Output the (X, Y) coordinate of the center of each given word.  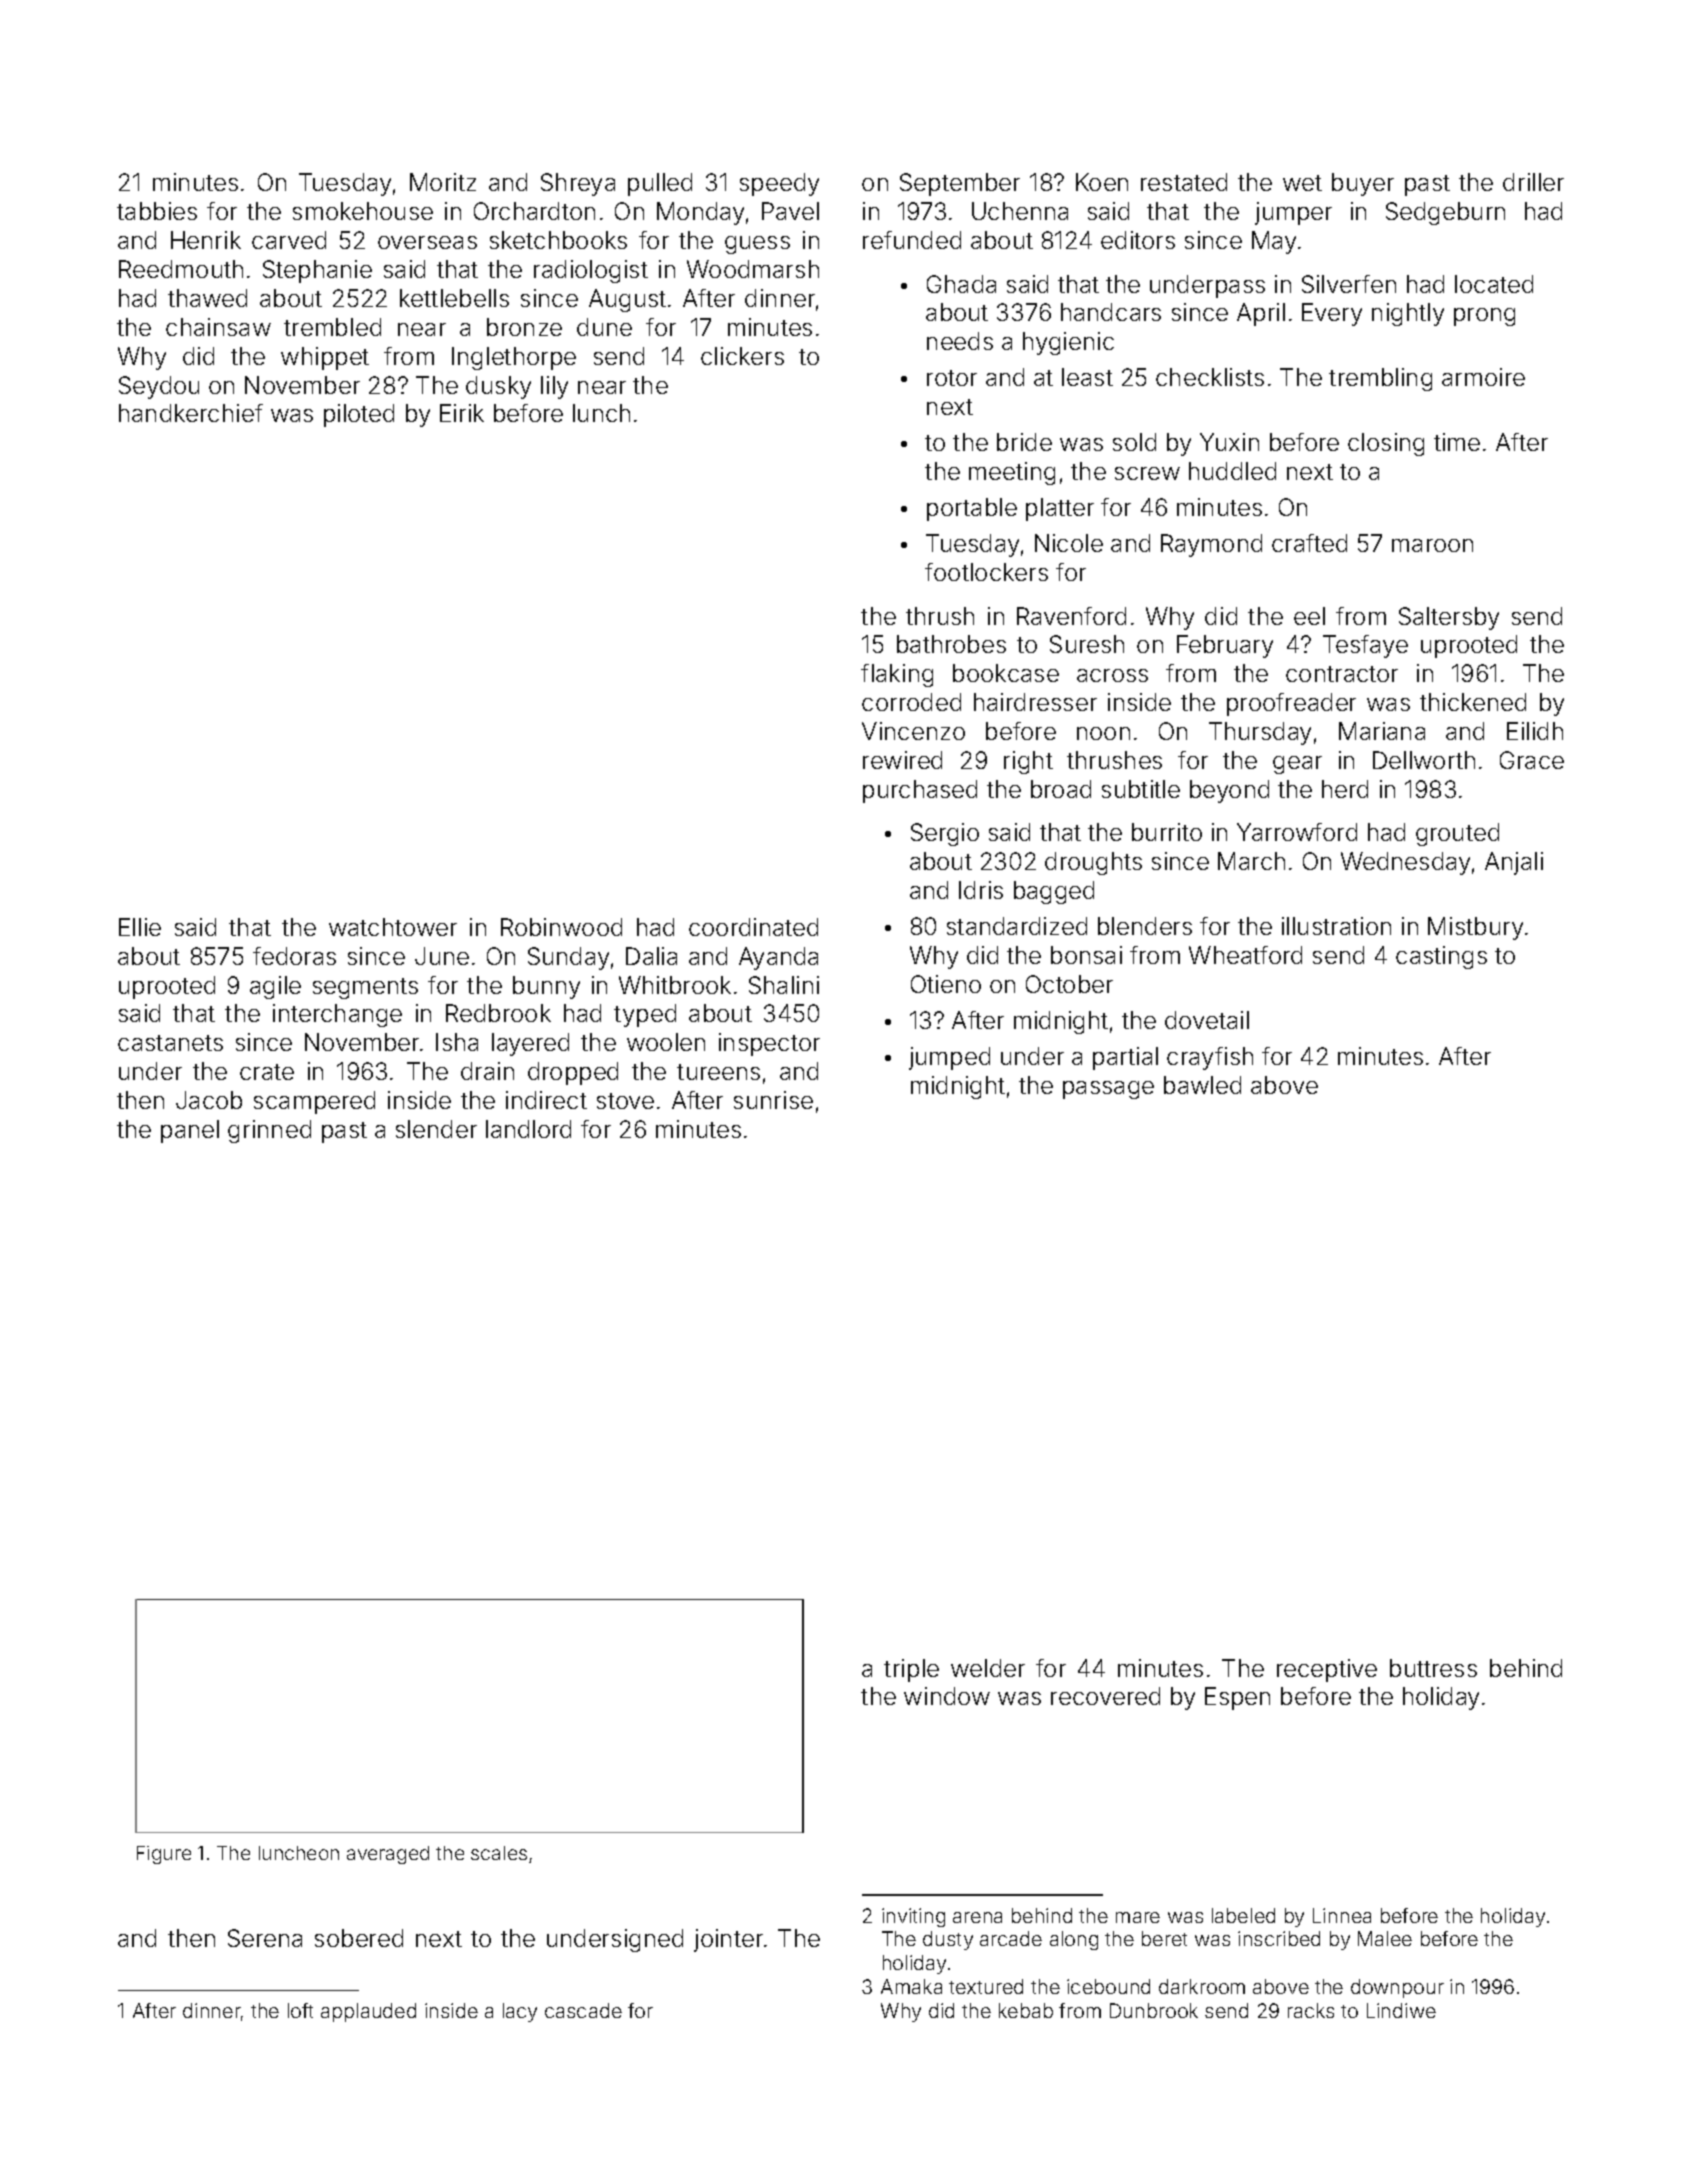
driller (1533, 182)
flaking (897, 675)
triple (911, 1670)
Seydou (159, 387)
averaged (388, 1855)
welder (988, 1668)
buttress (1433, 1668)
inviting (913, 1917)
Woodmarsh (753, 269)
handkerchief (191, 413)
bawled (1202, 1085)
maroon (1432, 545)
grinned (269, 1131)
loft (300, 2010)
